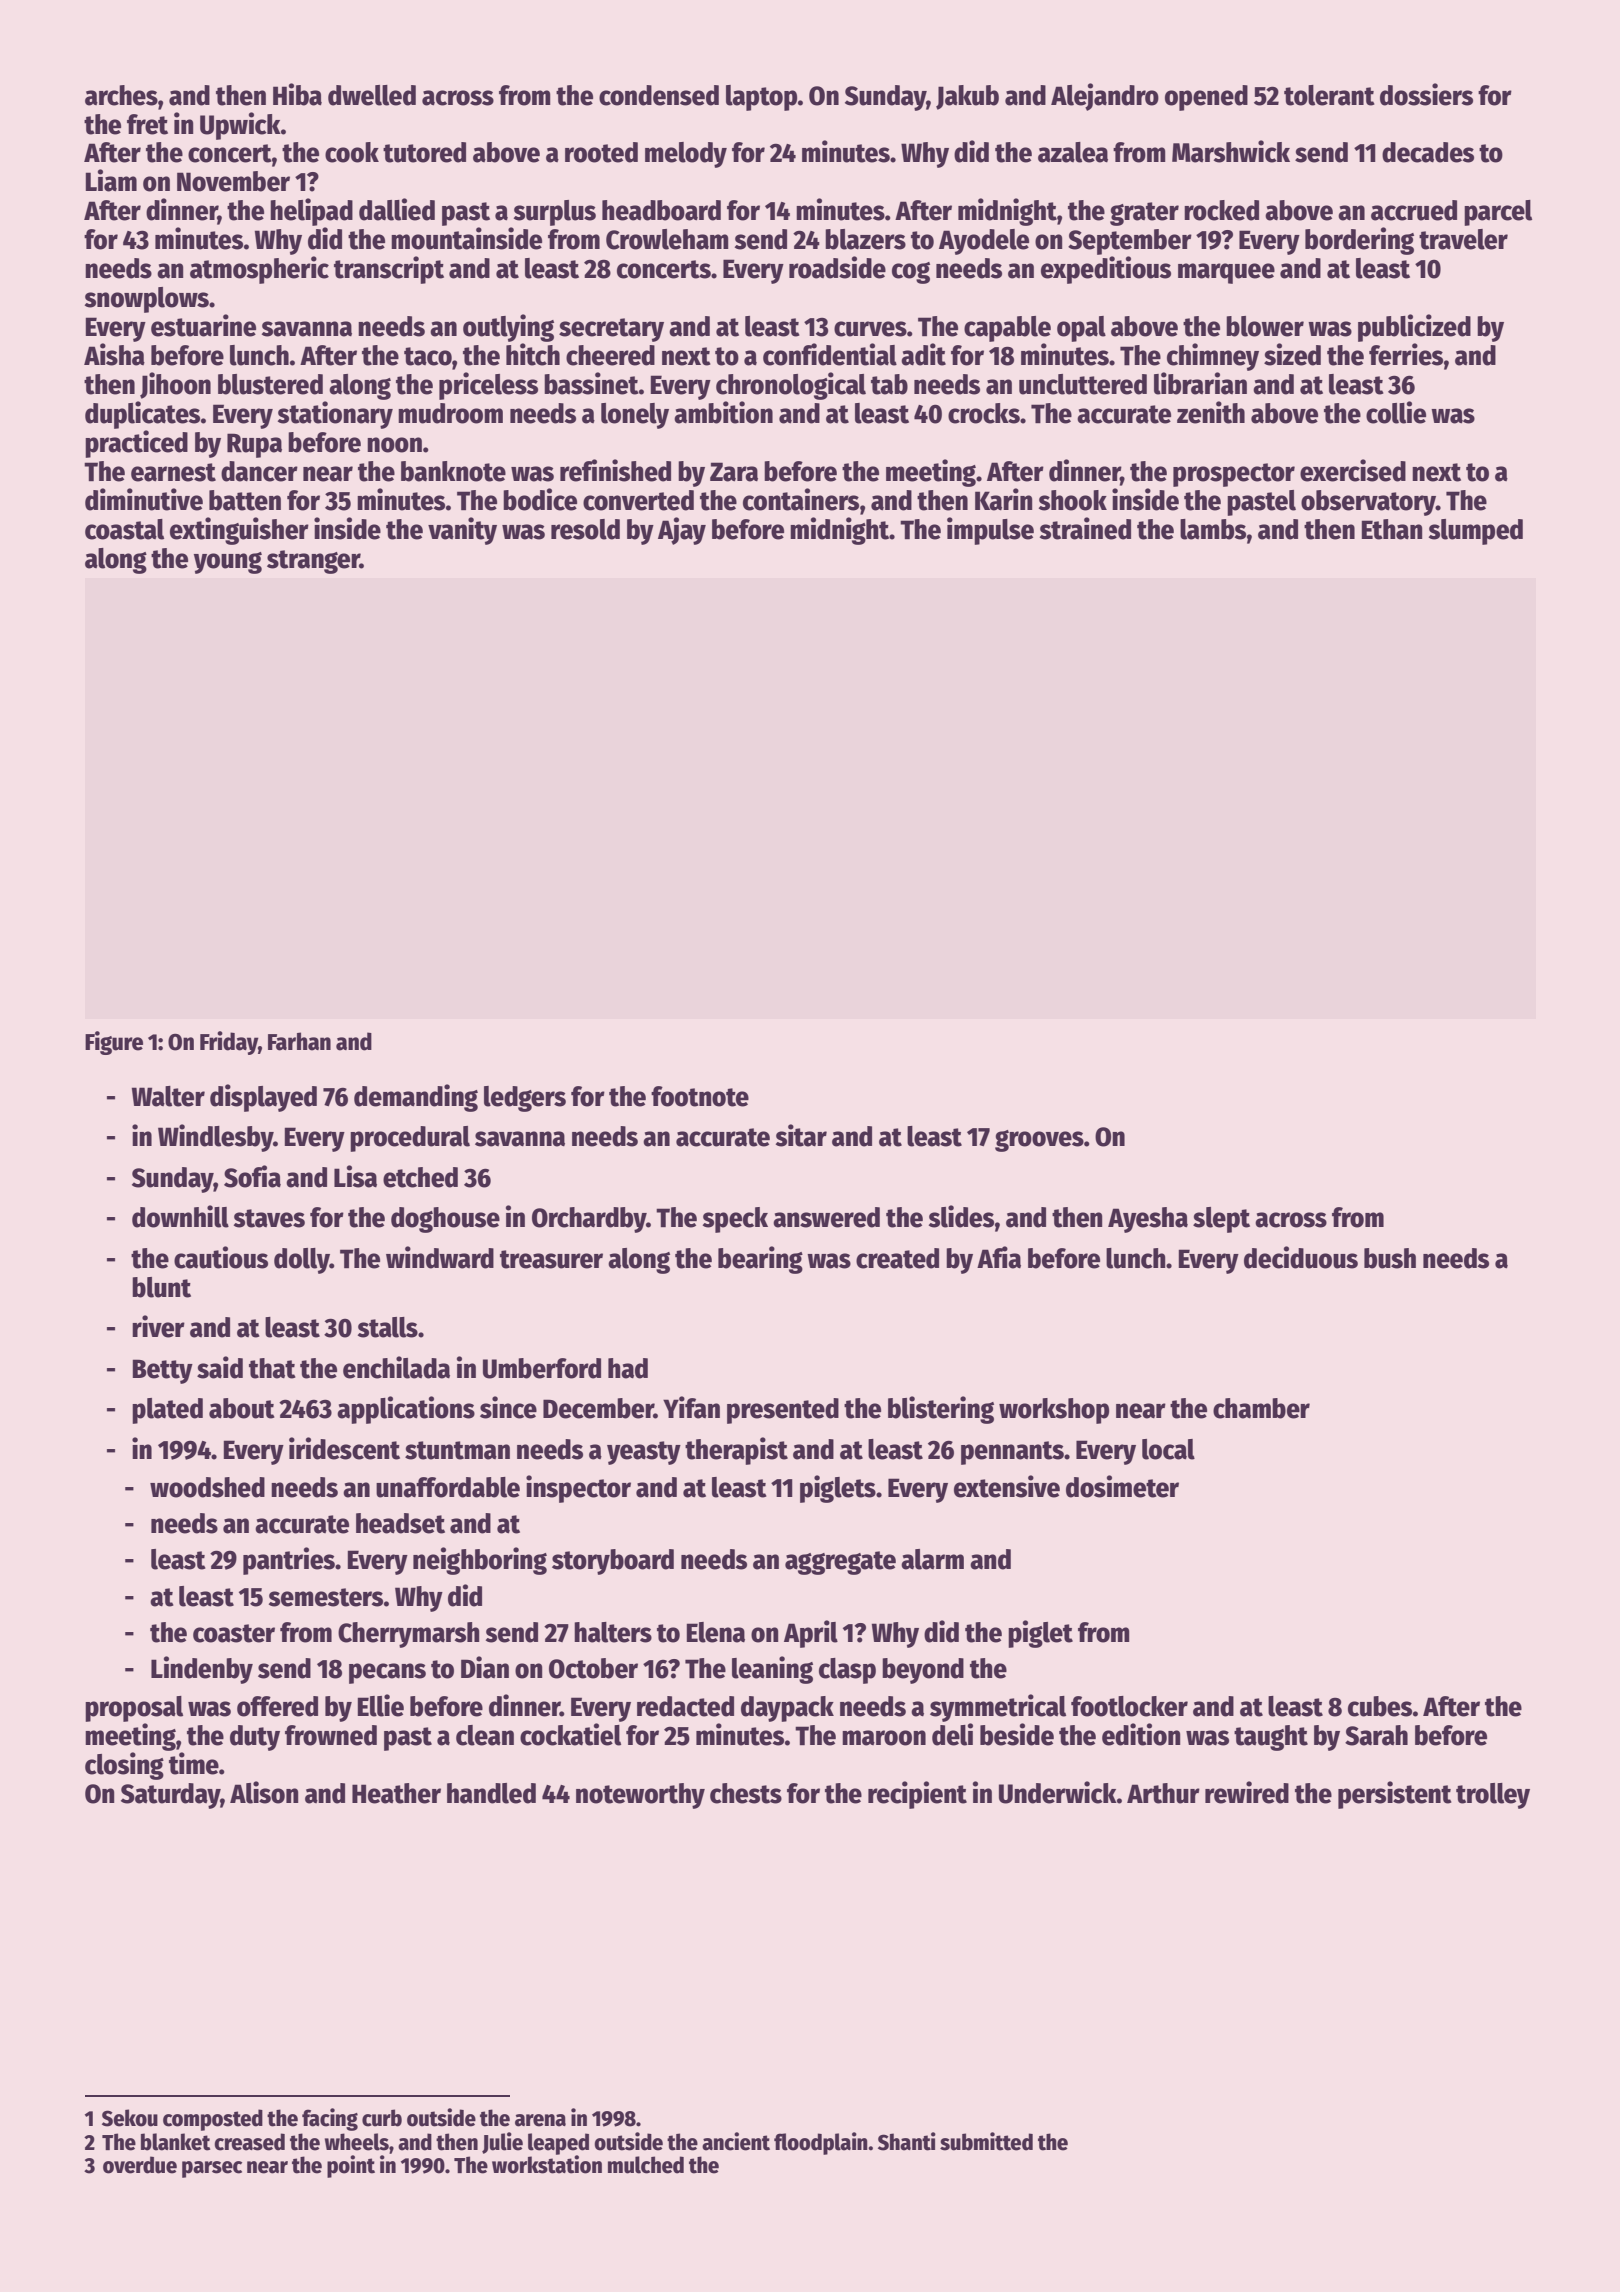 The height and width of the page is (2292, 1620). What do you see at coordinates (351, 2166) in the page?
I see `point` at bounding box center [351, 2166].
